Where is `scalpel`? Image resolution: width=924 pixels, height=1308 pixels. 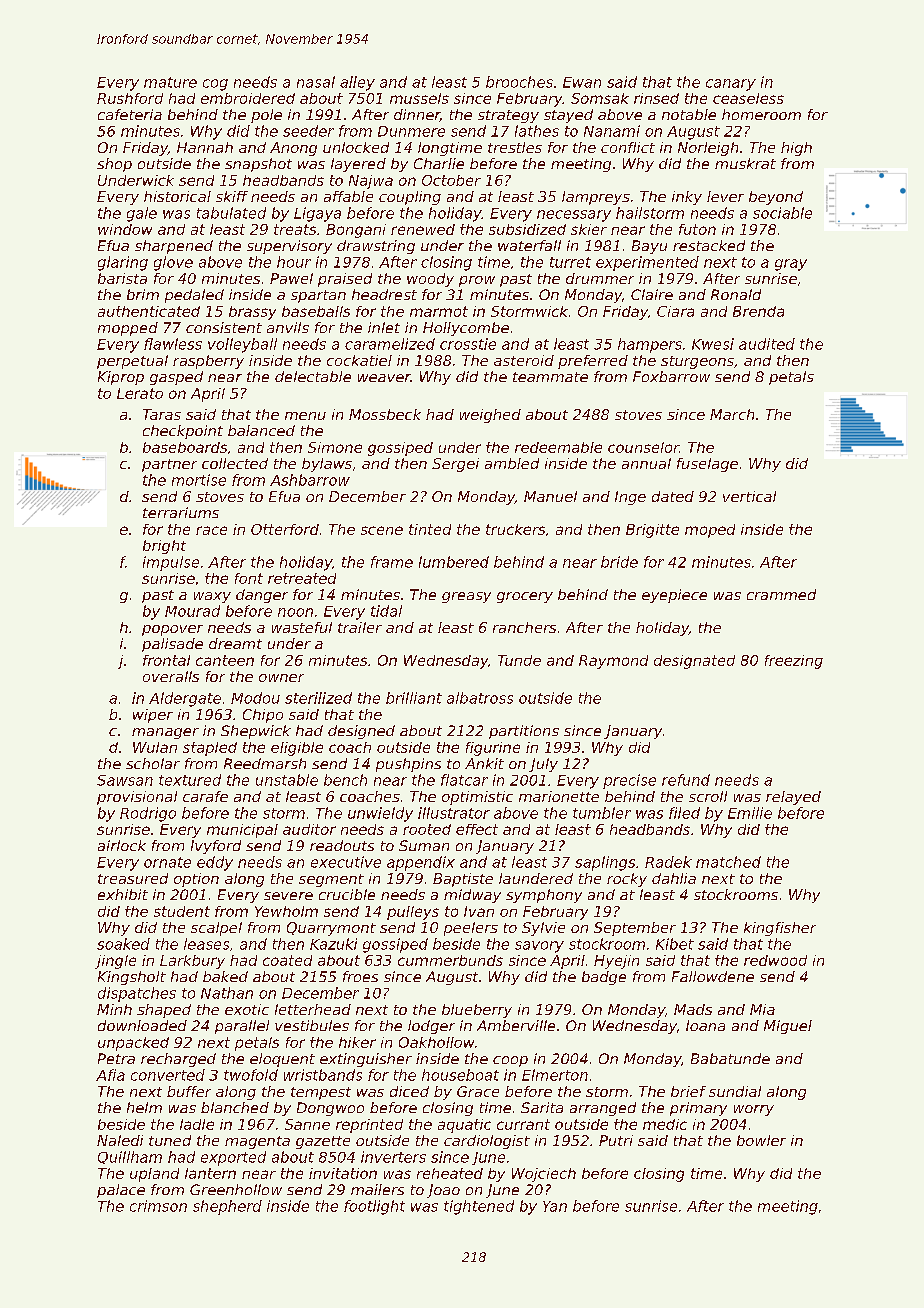
scalpel is located at coordinates (216, 929).
